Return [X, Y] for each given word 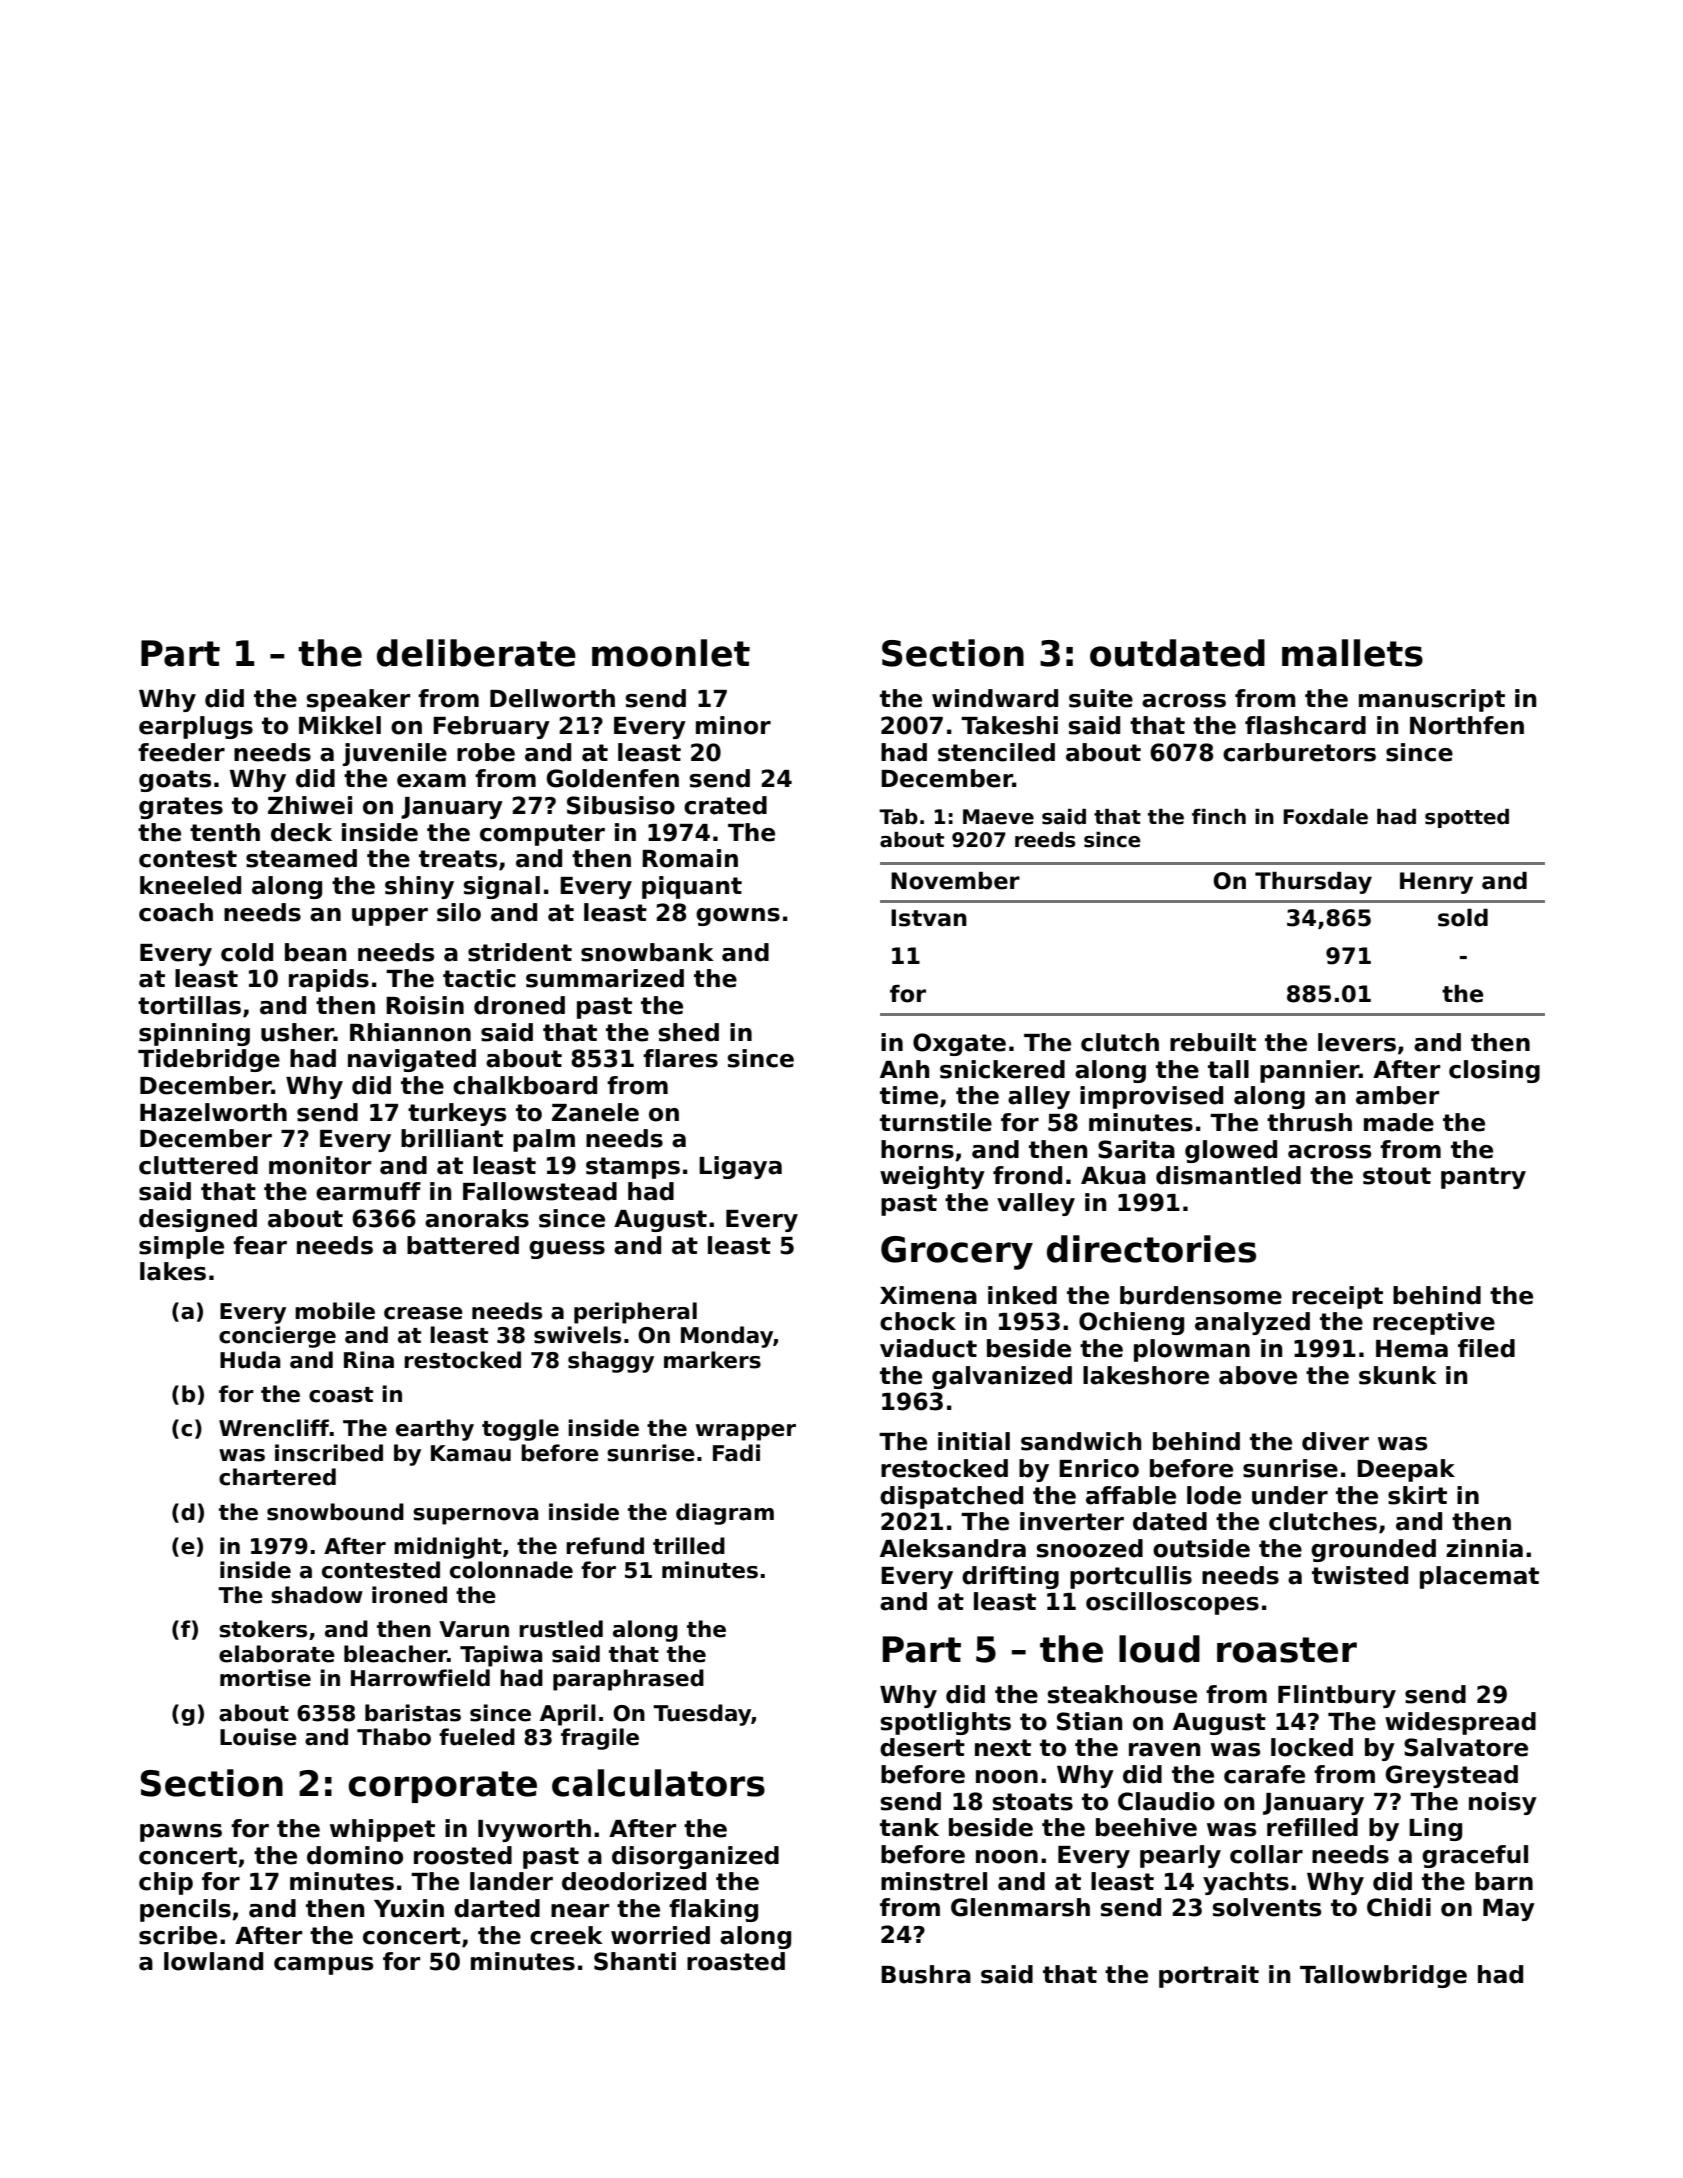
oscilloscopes [1172, 1603]
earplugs [196, 727]
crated [725, 805]
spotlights [946, 1723]
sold [1463, 918]
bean [315, 952]
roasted [736, 1961]
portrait [1209, 1976]
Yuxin [409, 1908]
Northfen [1467, 725]
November [955, 881]
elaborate [277, 1654]
